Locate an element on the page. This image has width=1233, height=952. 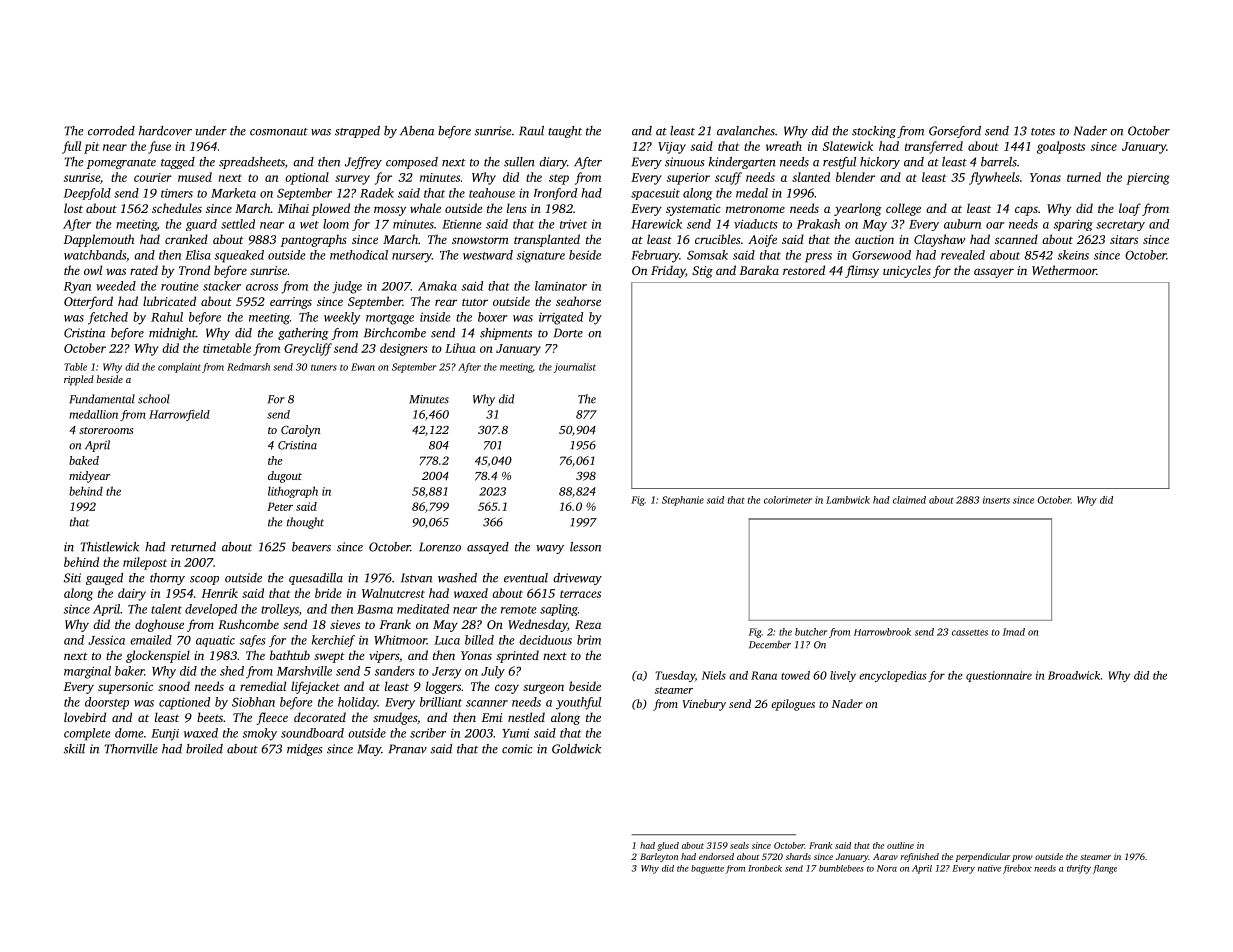
Harrowbrook is located at coordinates (882, 632).
